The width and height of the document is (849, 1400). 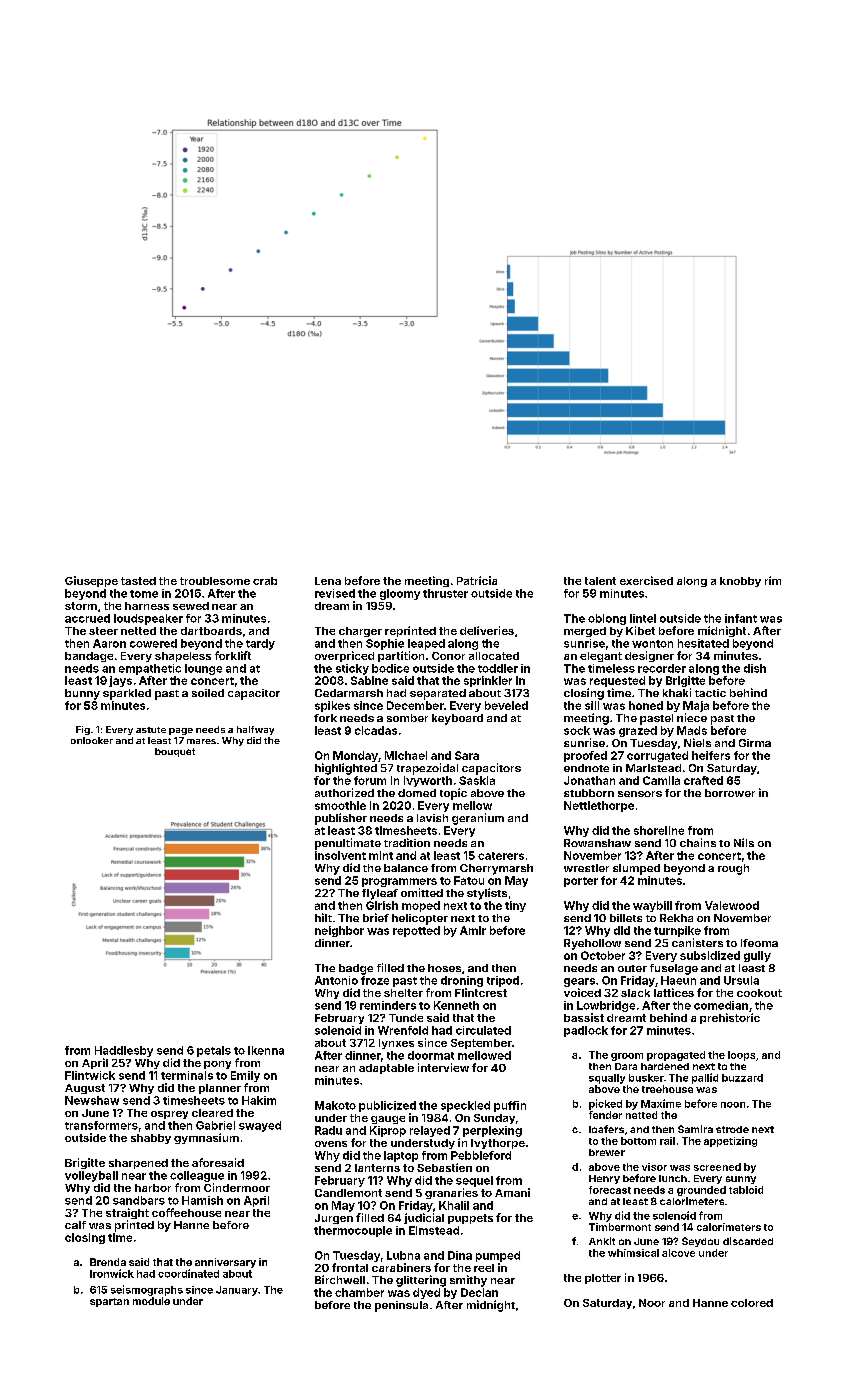 I want to click on hilt, so click(x=323, y=917).
